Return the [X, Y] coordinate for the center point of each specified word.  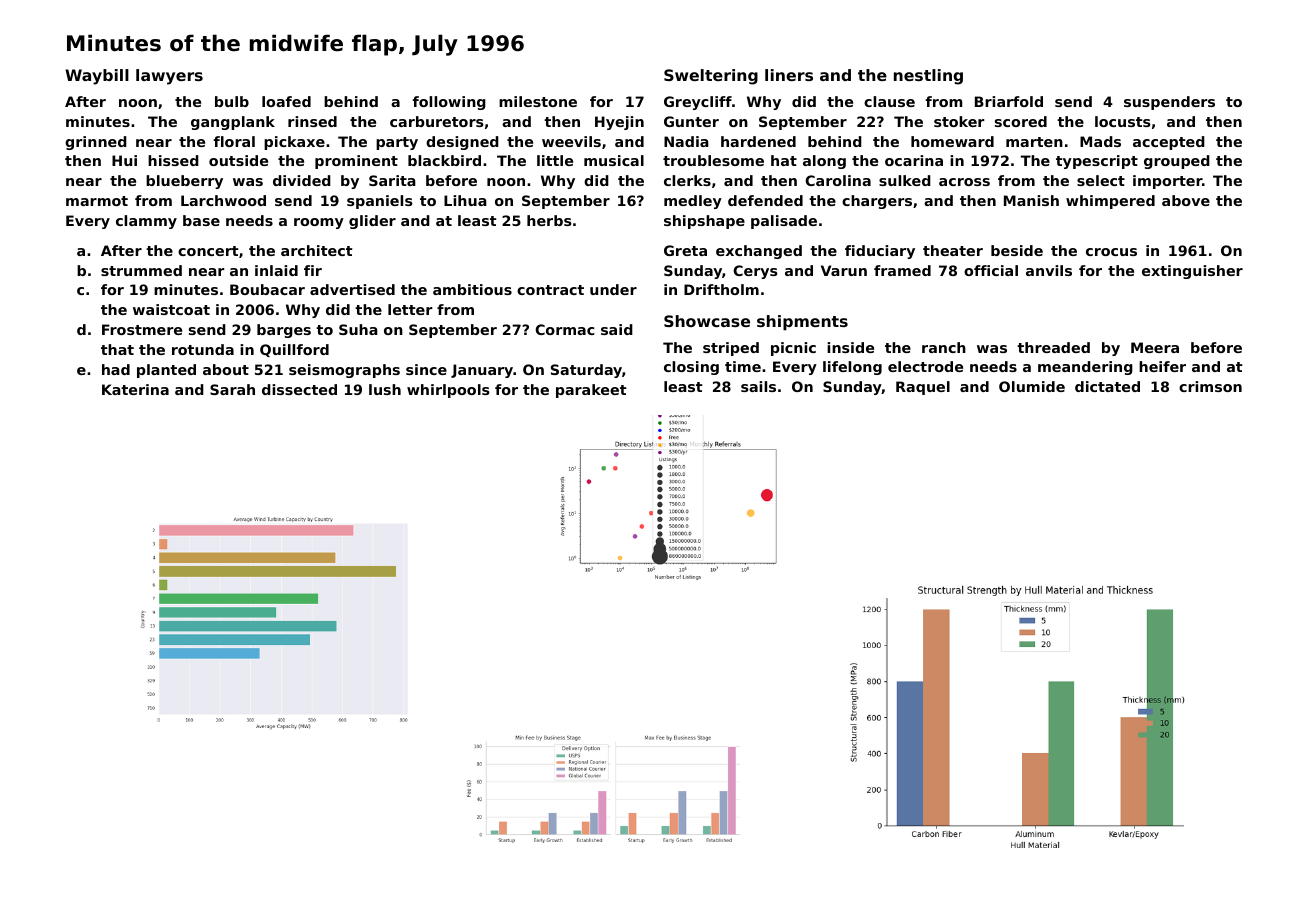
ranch [944, 347]
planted [166, 371]
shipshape [704, 222]
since [426, 369]
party [397, 143]
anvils [1049, 270]
